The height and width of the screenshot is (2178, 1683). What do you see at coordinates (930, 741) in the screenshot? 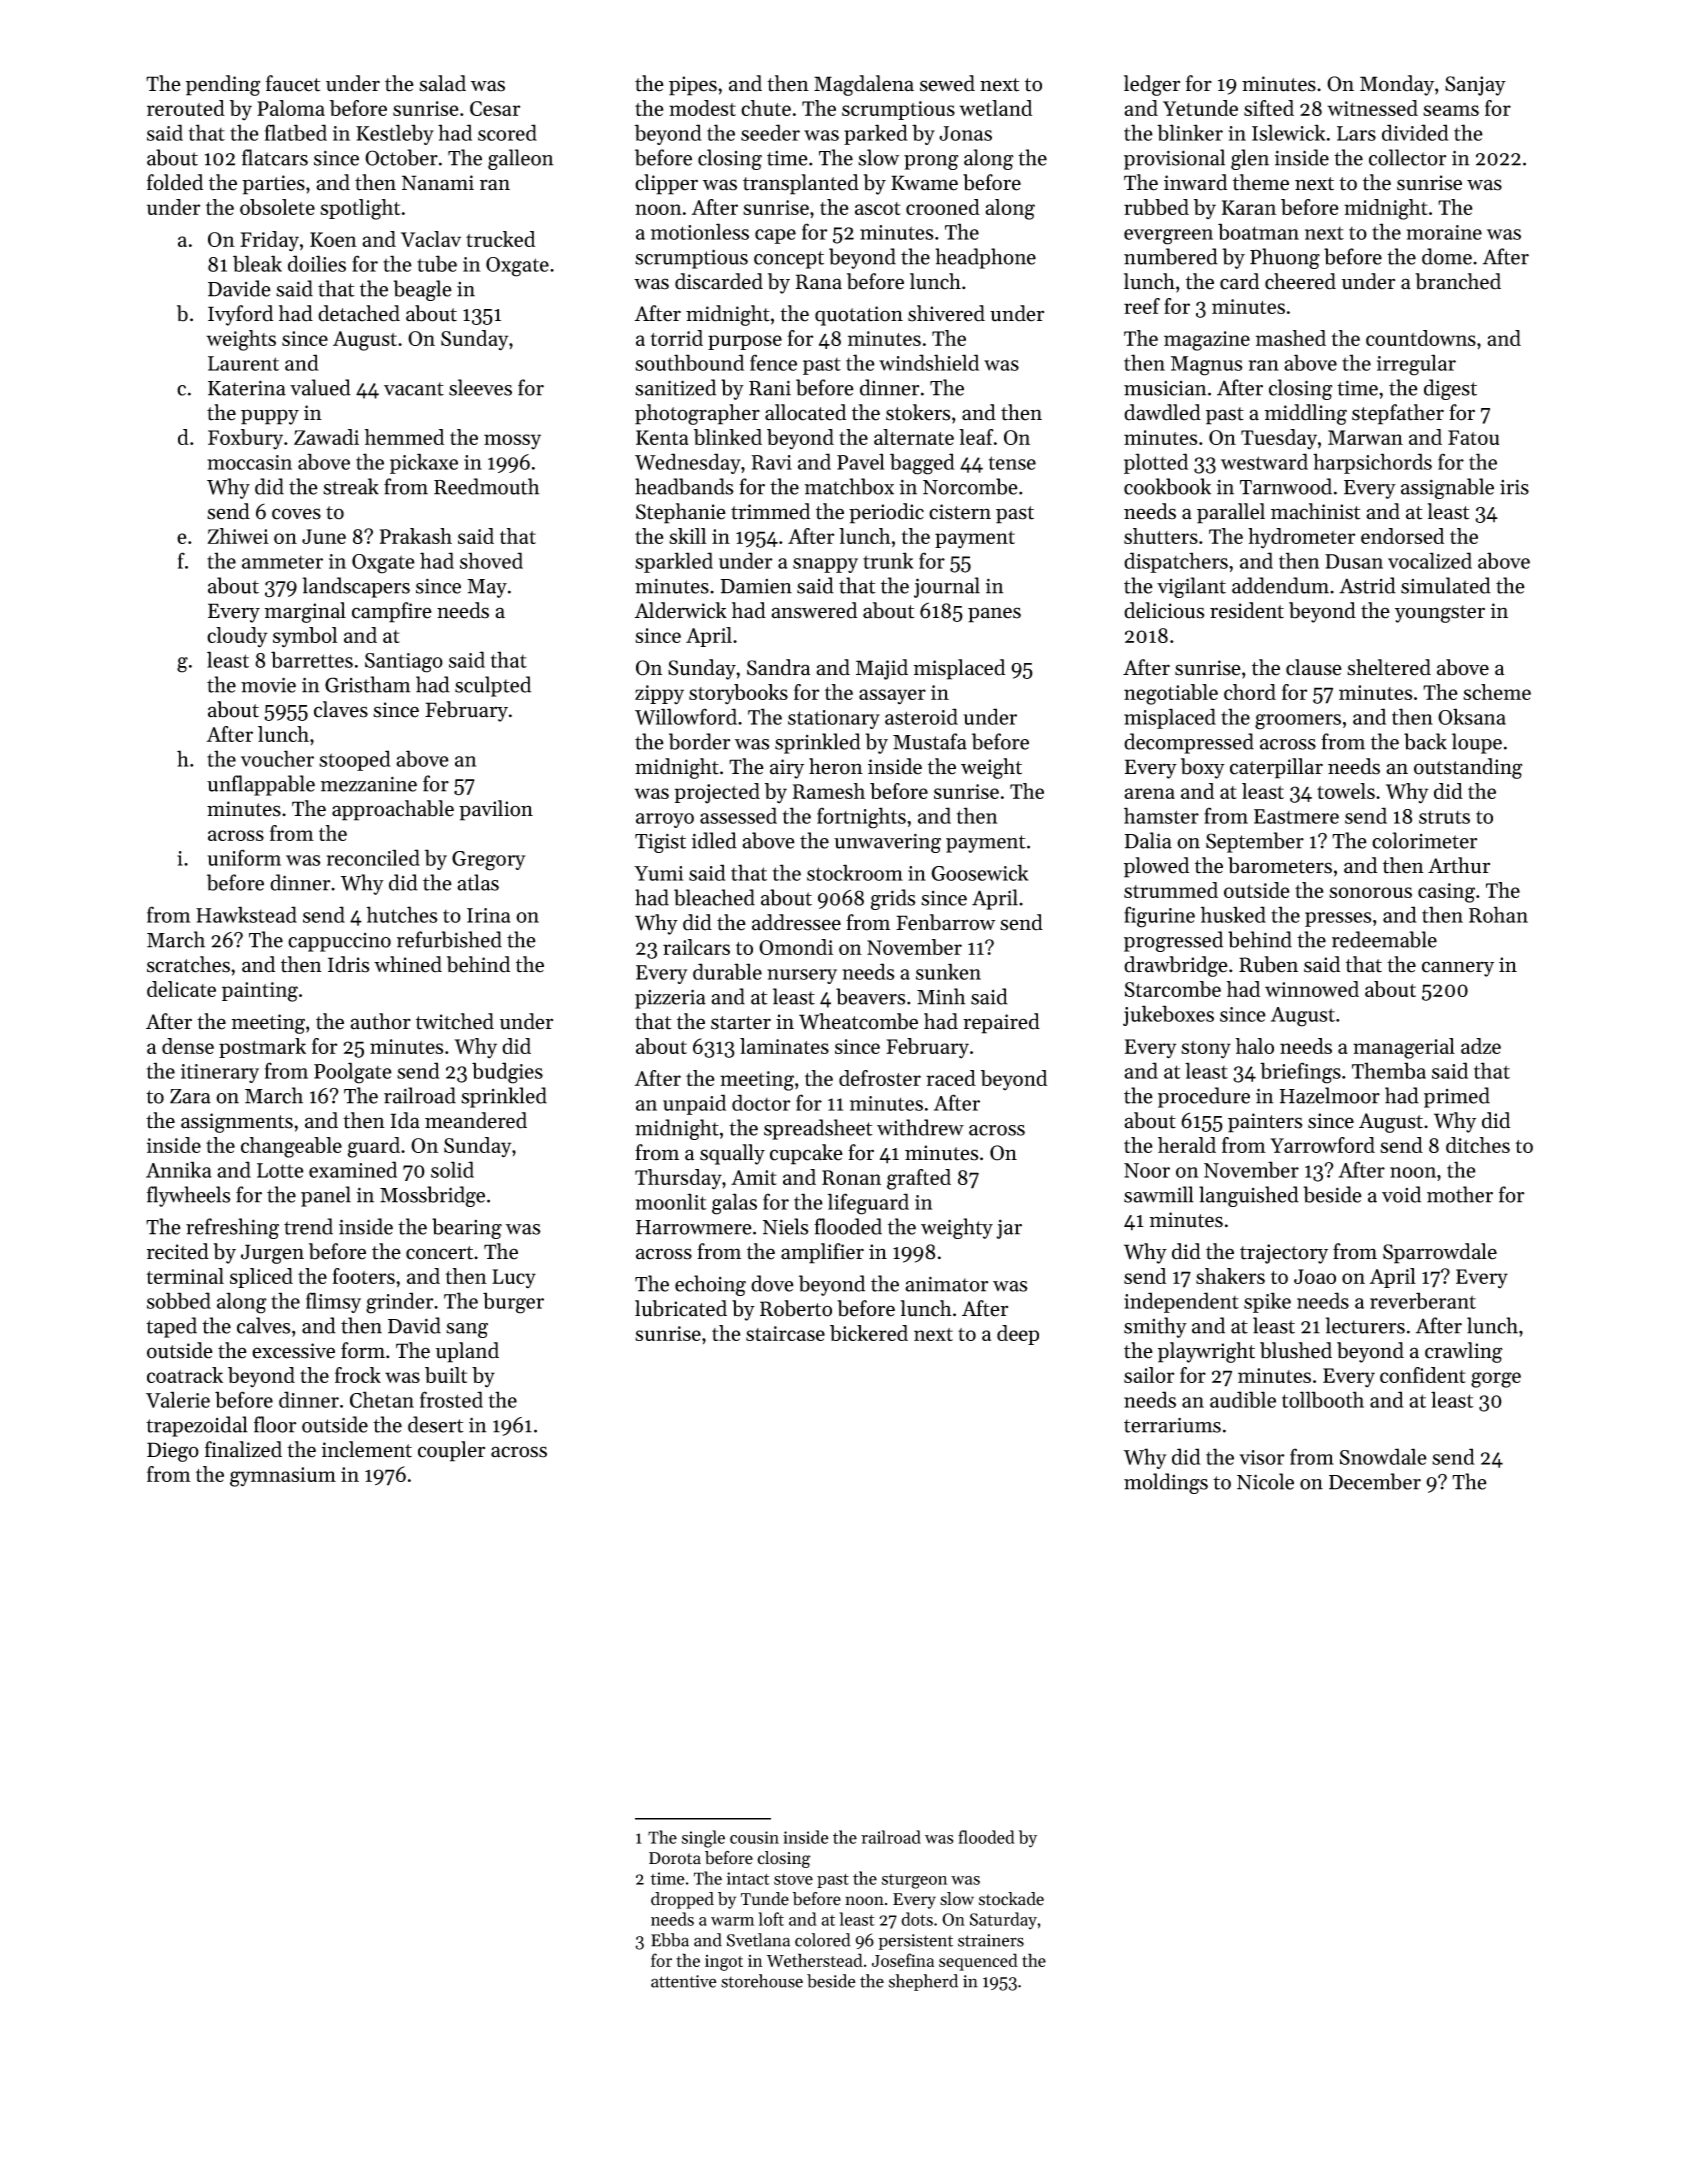
I see `Mustafa` at bounding box center [930, 741].
